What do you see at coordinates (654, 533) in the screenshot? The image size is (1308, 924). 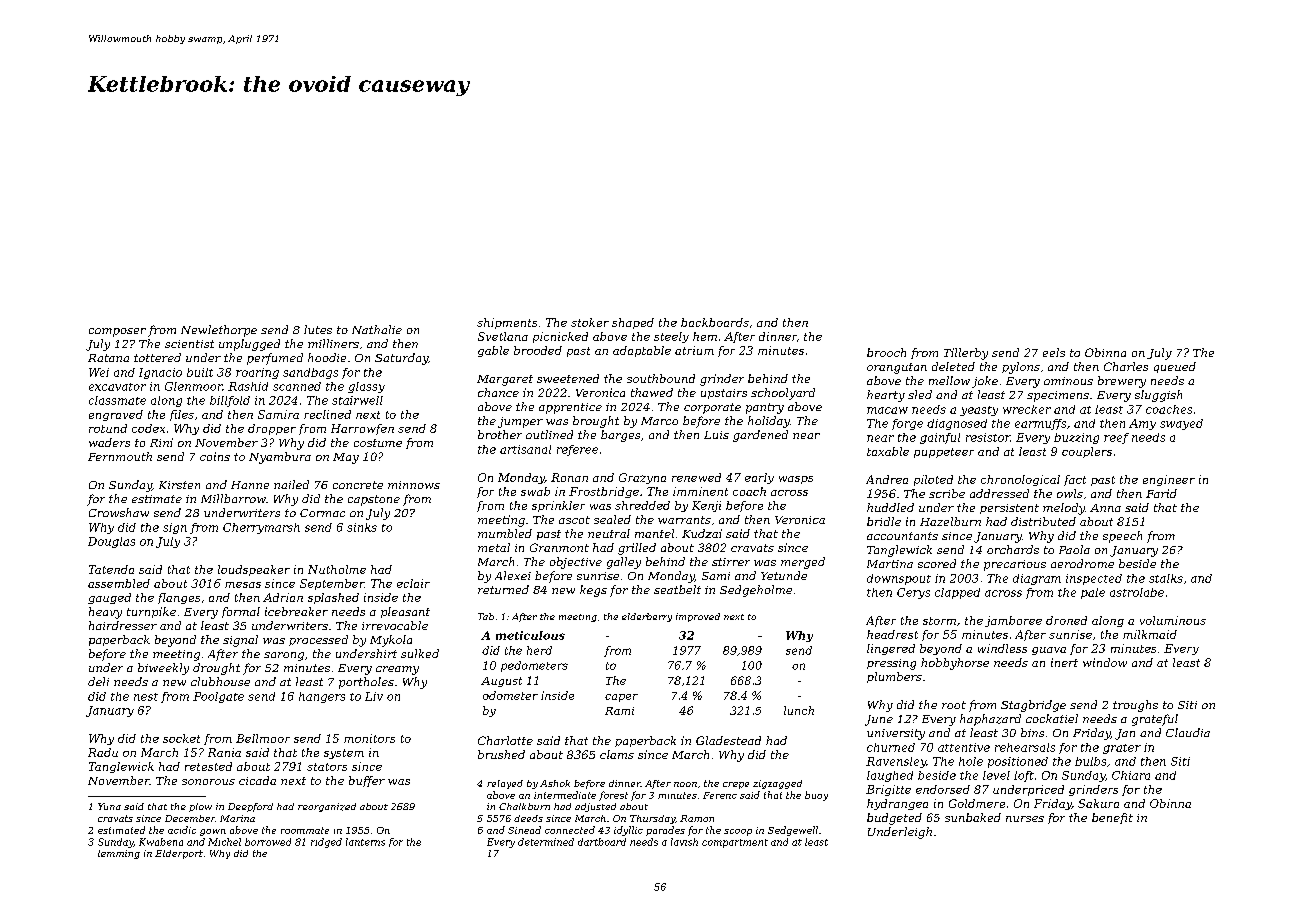 I see `mantel` at bounding box center [654, 533].
